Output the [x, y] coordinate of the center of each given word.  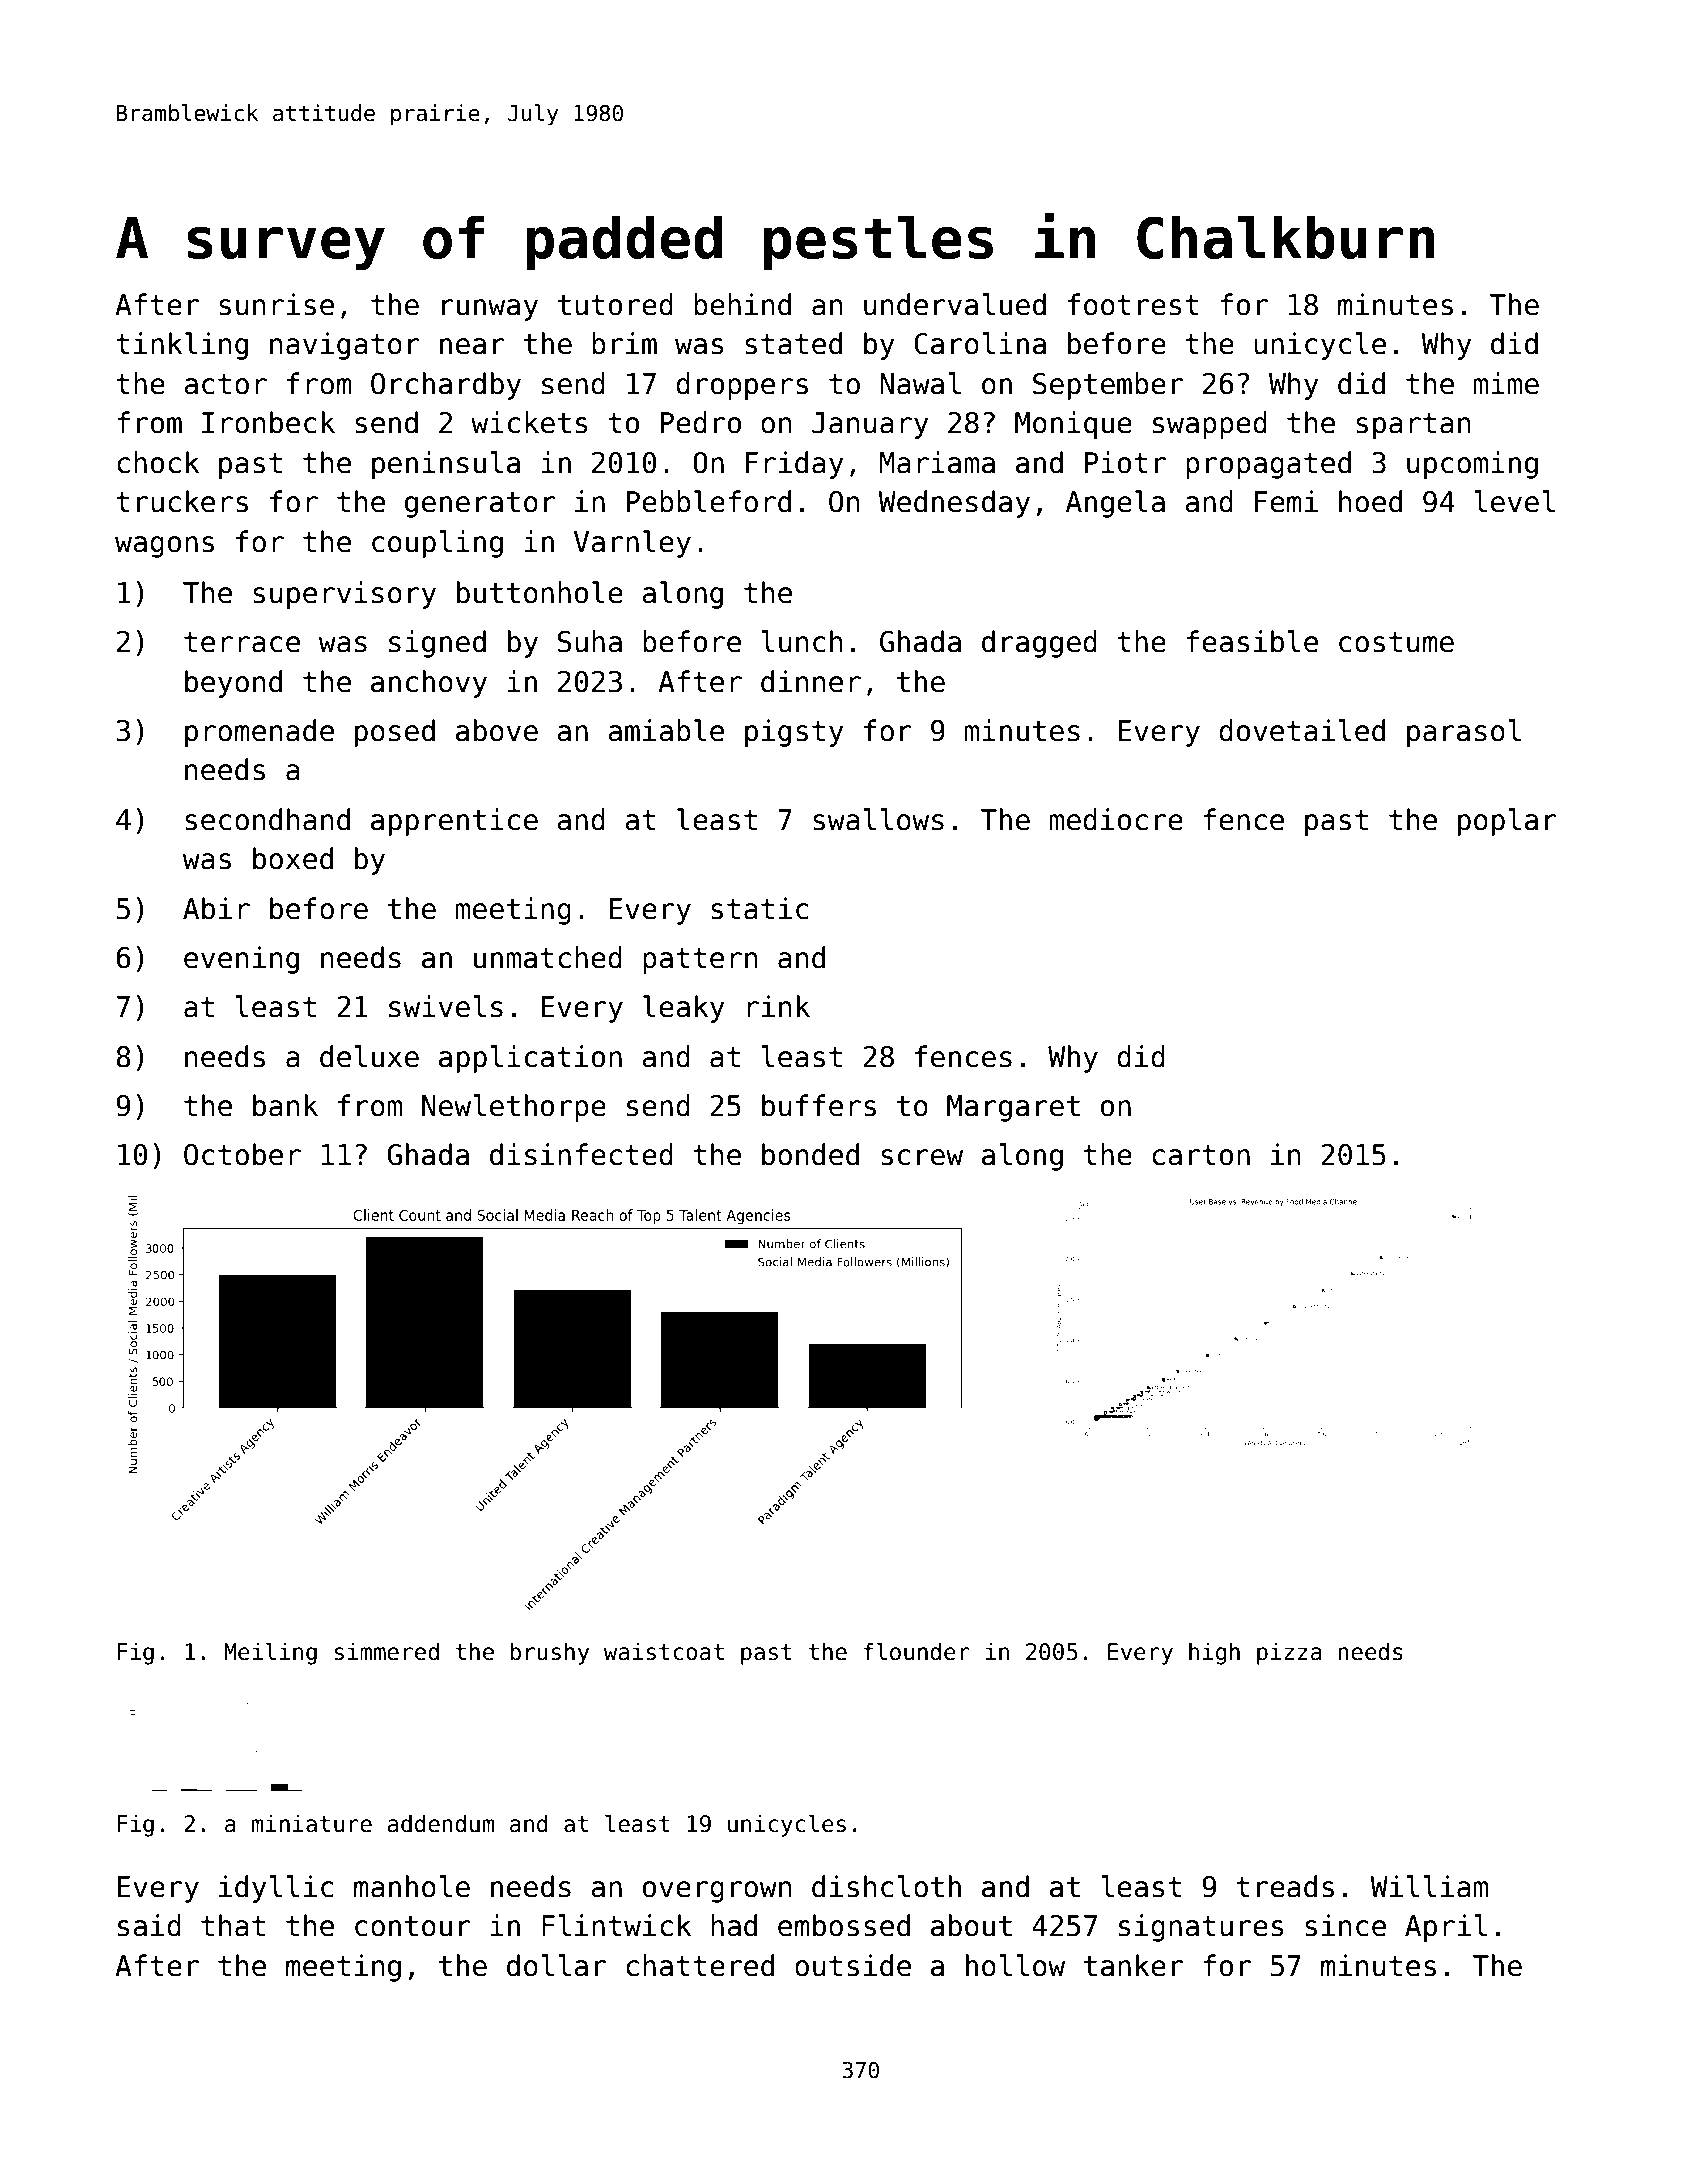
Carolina [980, 343]
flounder [916, 1651]
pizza [1289, 1653]
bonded [810, 1154]
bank [285, 1105]
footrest [1133, 304]
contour [413, 1926]
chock [158, 462]
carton [1201, 1155]
